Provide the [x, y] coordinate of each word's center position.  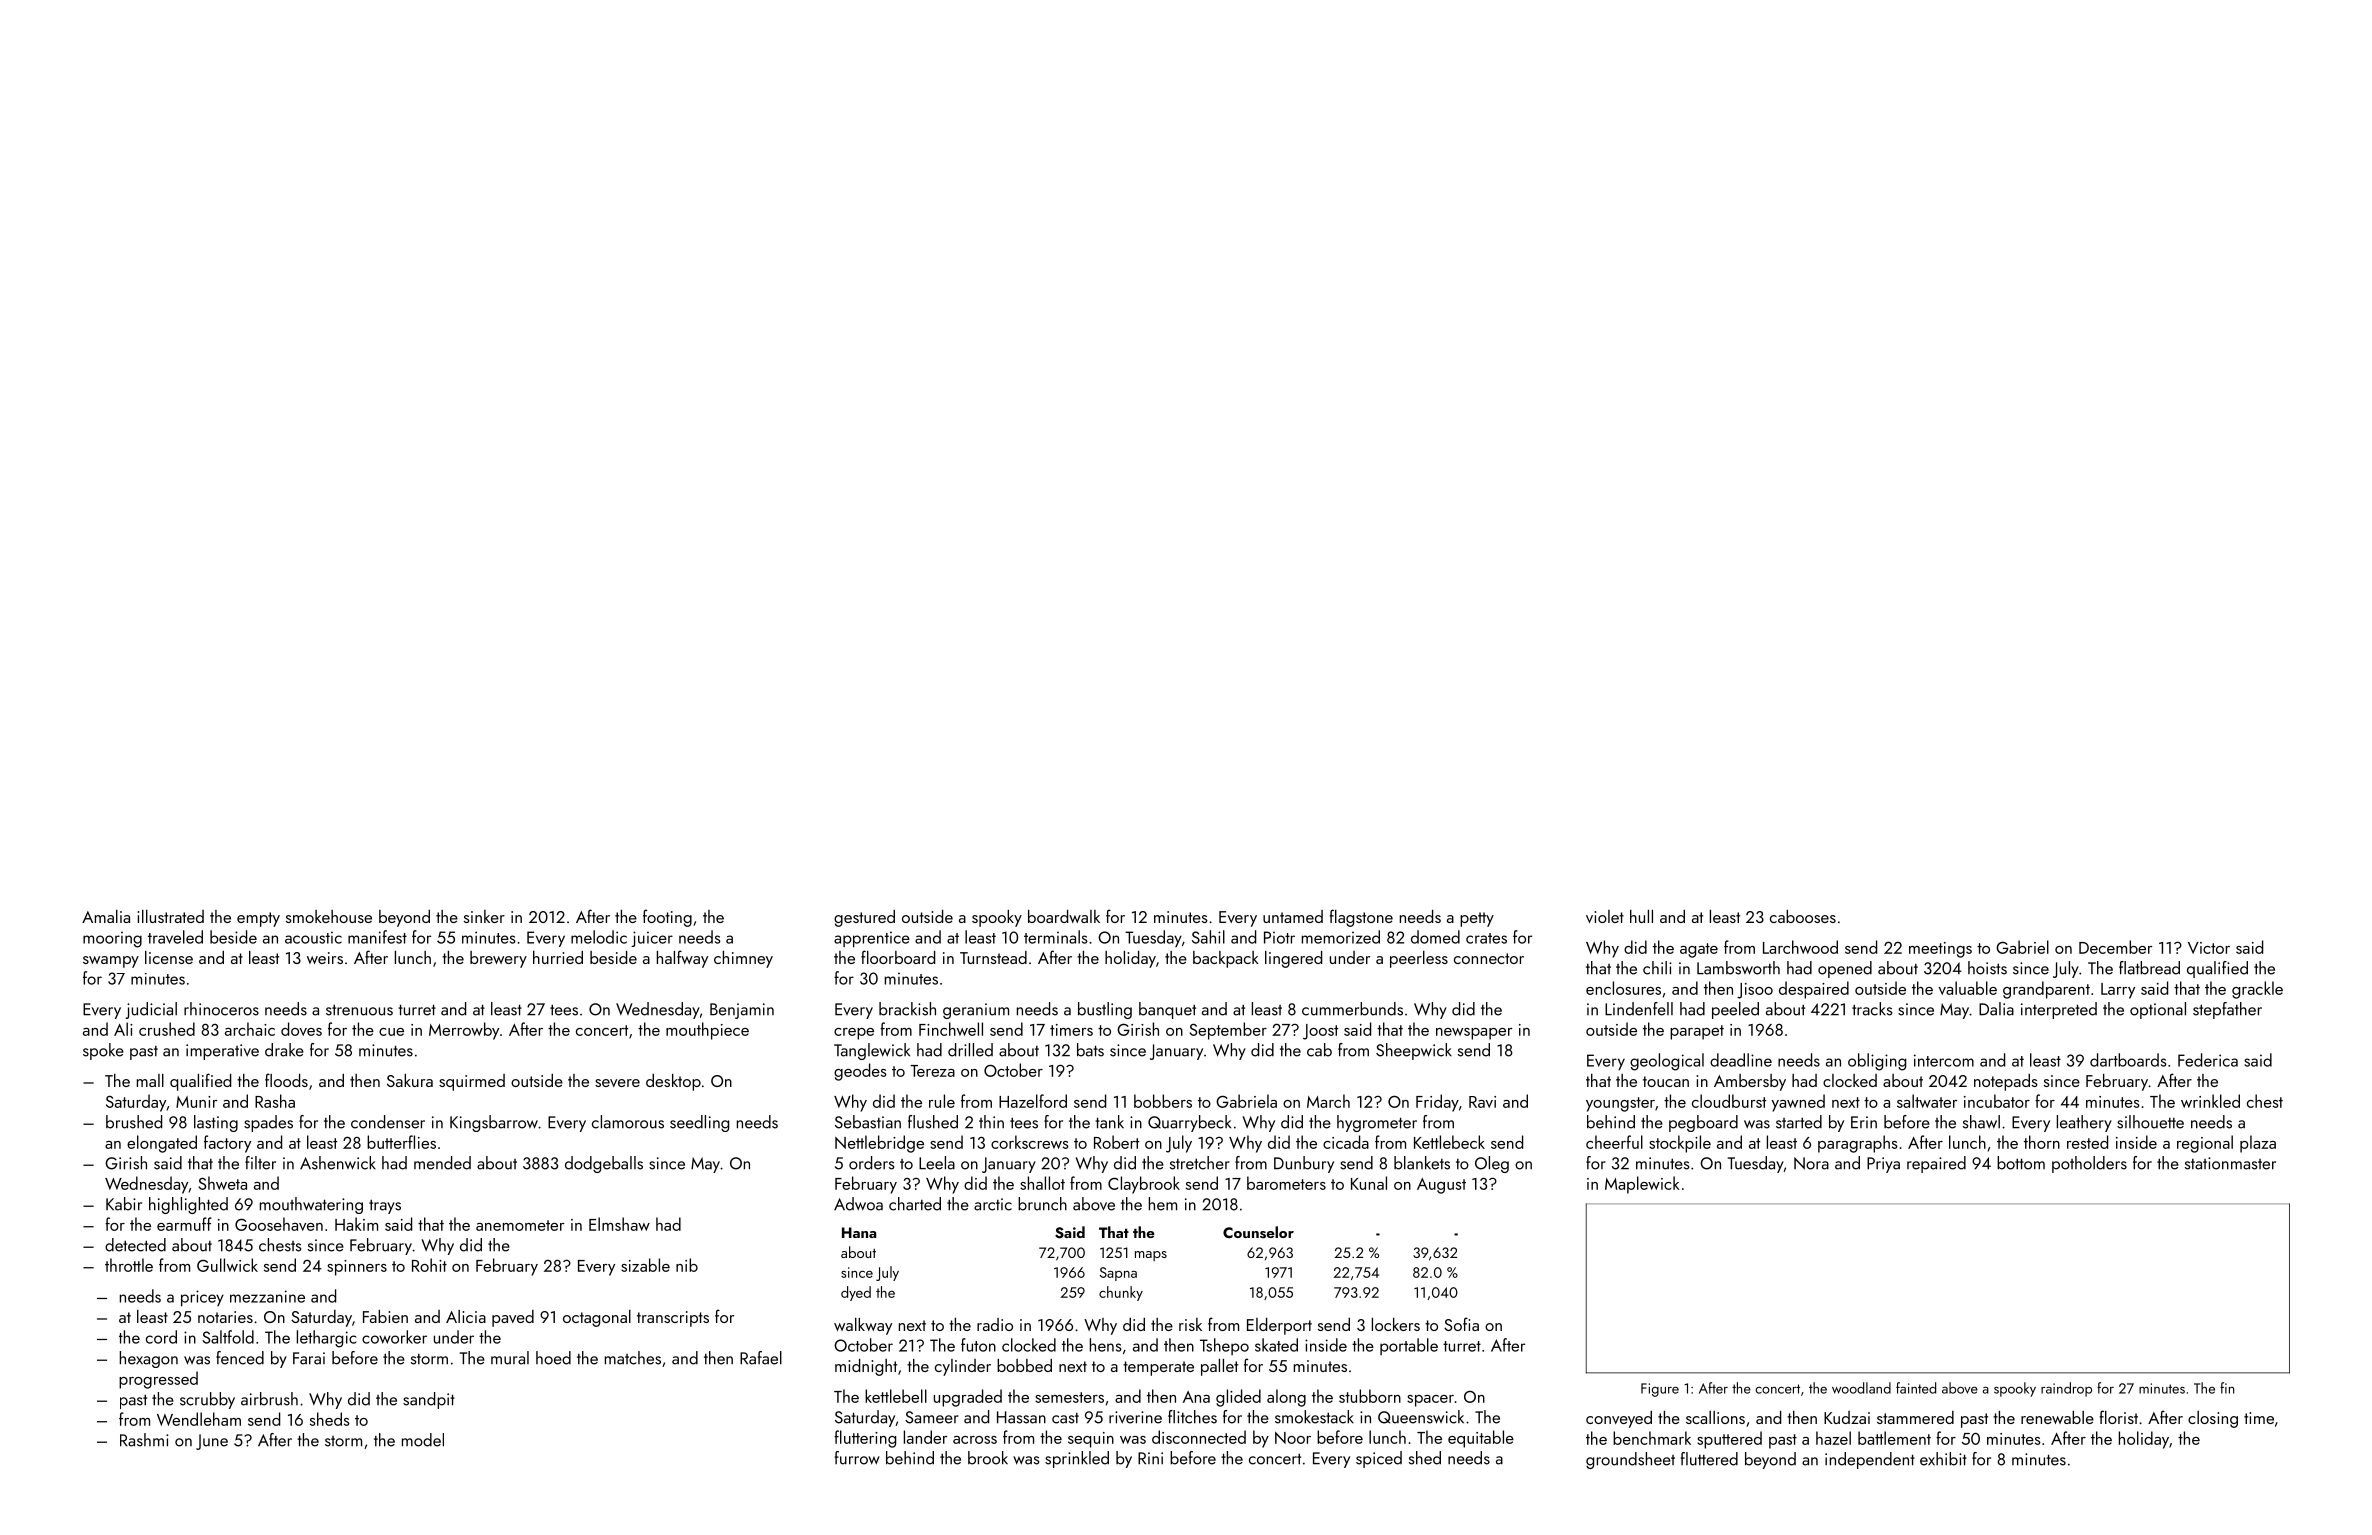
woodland [1861, 1388]
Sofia [1461, 1324]
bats [1090, 1050]
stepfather [2227, 1010]
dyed [856, 1293]
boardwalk [1064, 916]
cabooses [1803, 916]
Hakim [356, 1224]
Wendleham [199, 1419]
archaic [250, 1029]
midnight [866, 1367]
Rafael [761, 1358]
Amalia [106, 916]
